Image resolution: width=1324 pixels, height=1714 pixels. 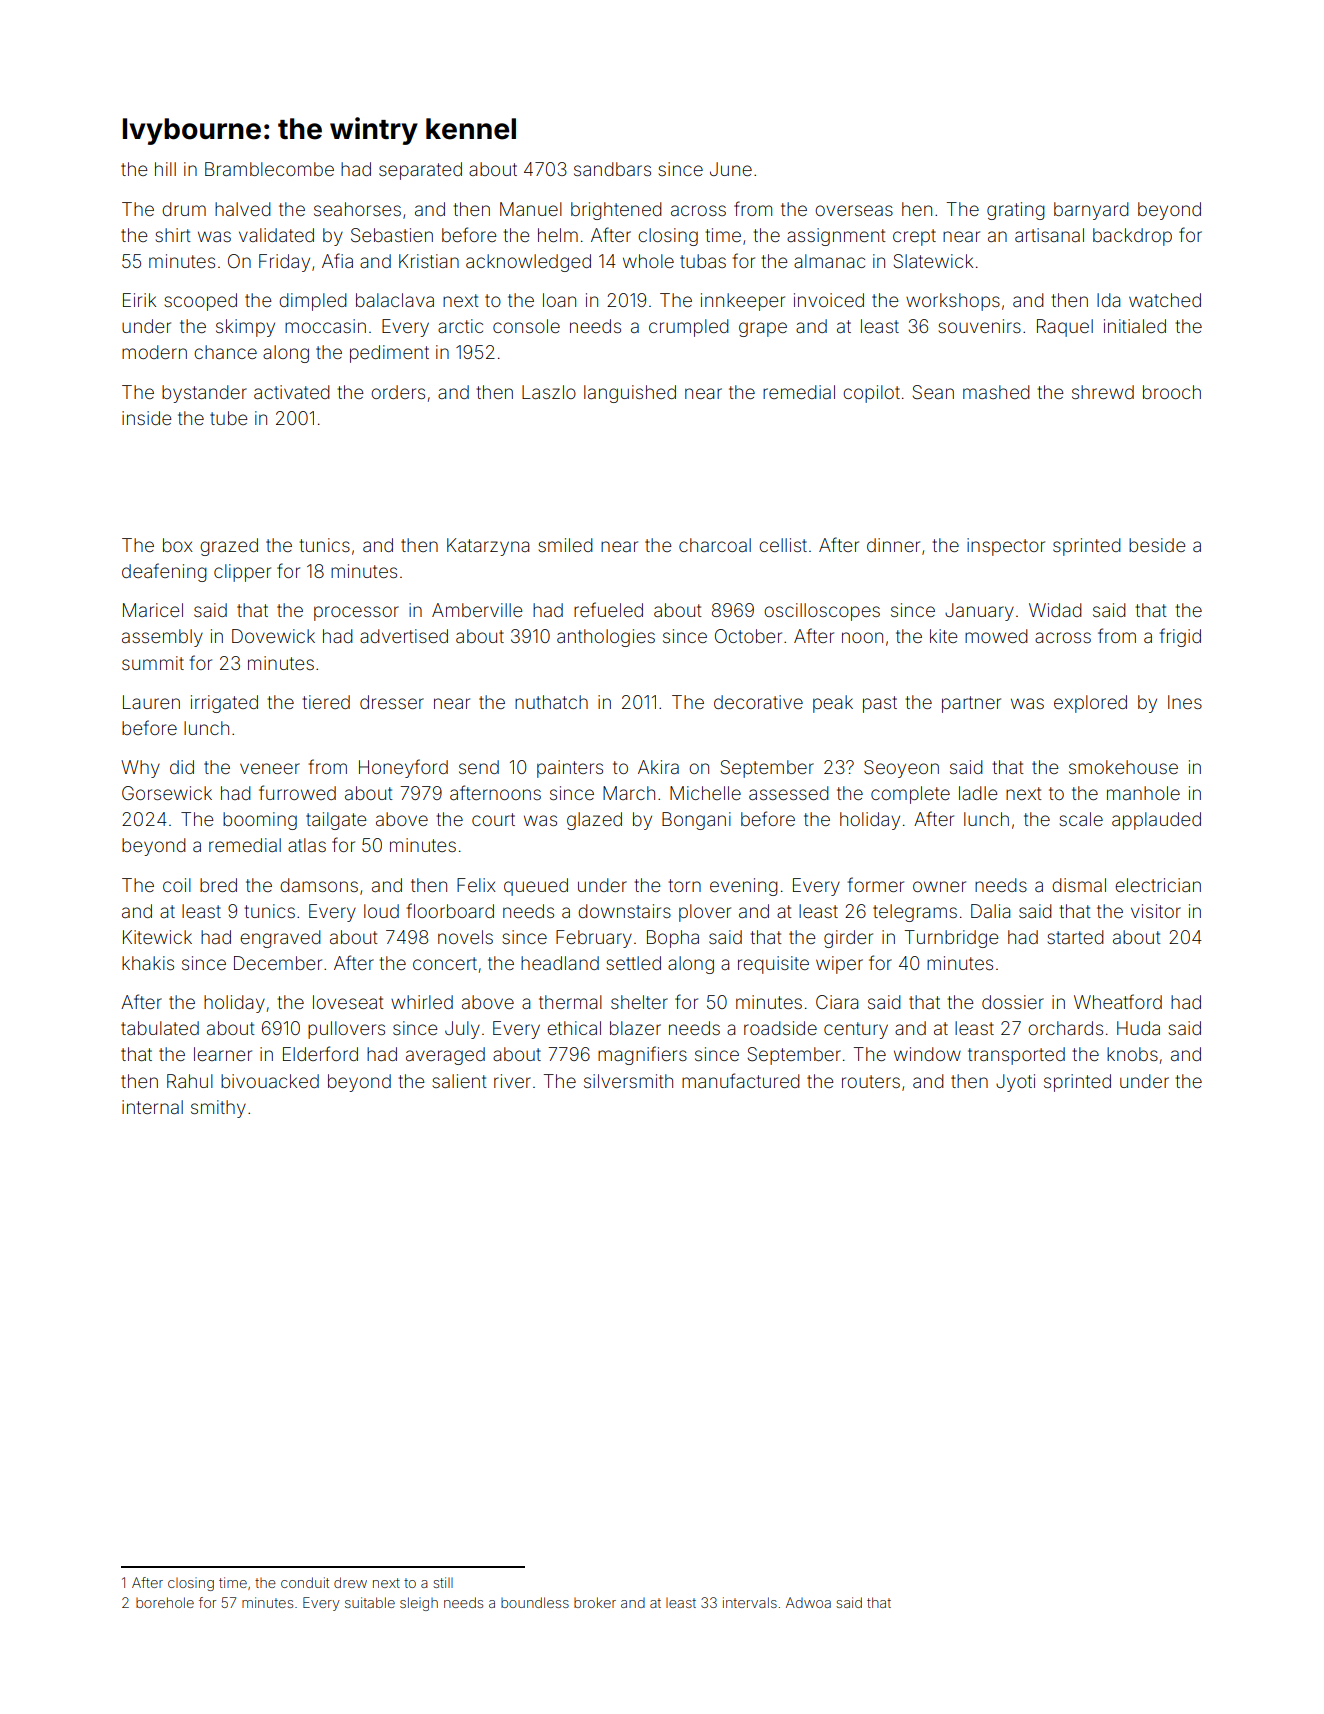 What do you see at coordinates (1015, 1083) in the page?
I see `Jyoti` at bounding box center [1015, 1083].
